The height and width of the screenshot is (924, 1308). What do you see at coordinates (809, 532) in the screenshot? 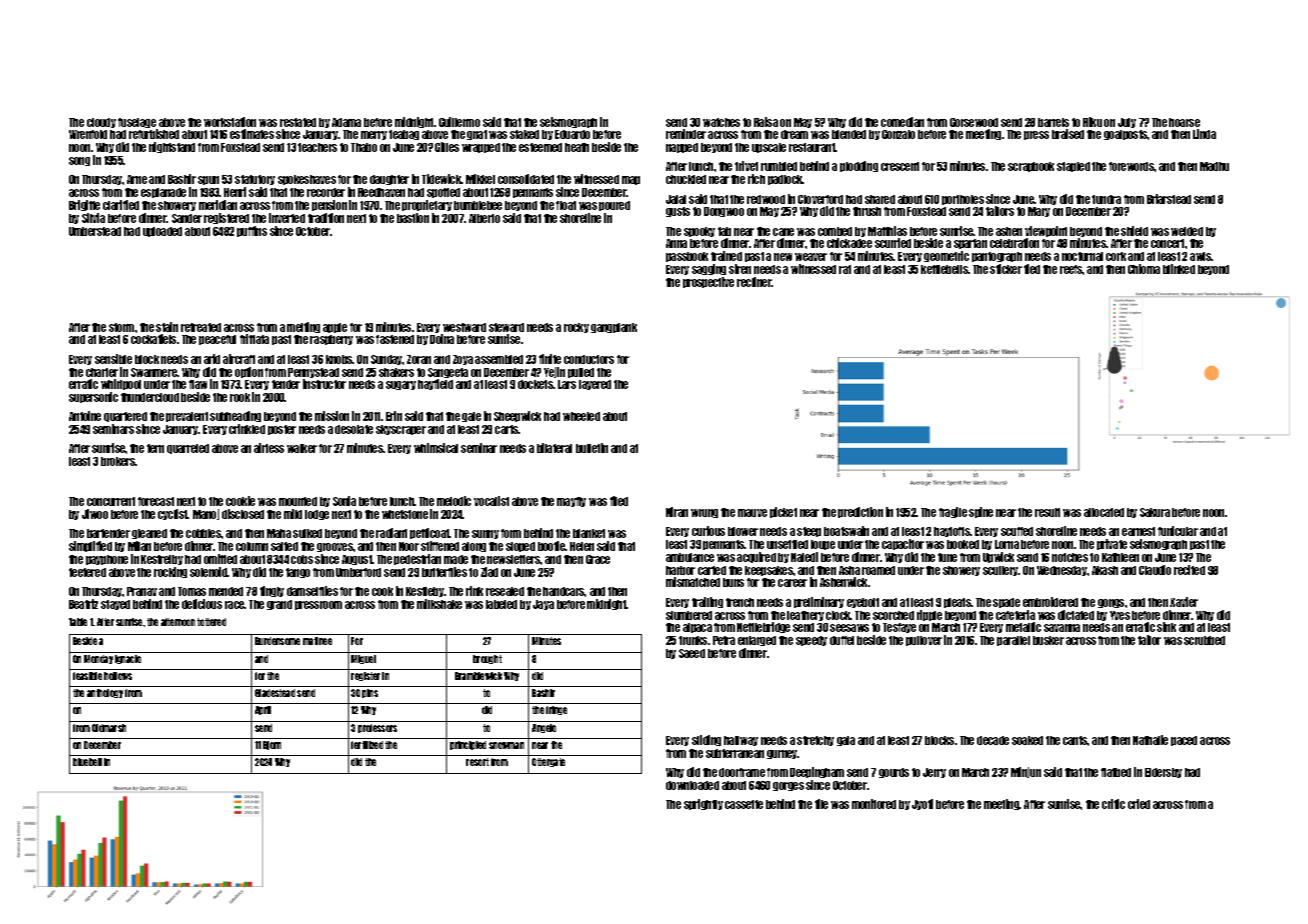
I see `steep` at bounding box center [809, 532].
